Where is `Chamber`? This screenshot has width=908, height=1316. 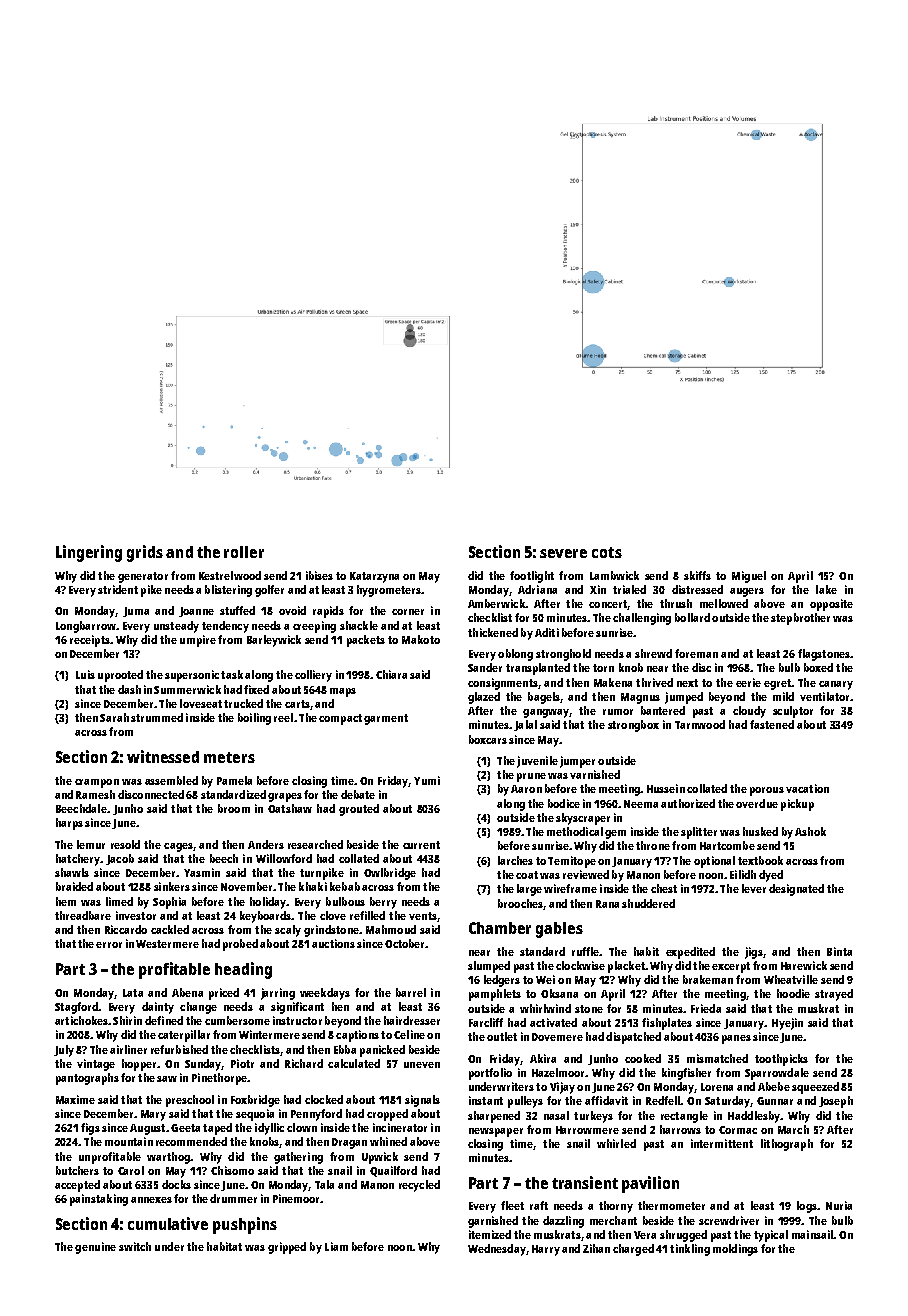
Chamber is located at coordinates (500, 928).
